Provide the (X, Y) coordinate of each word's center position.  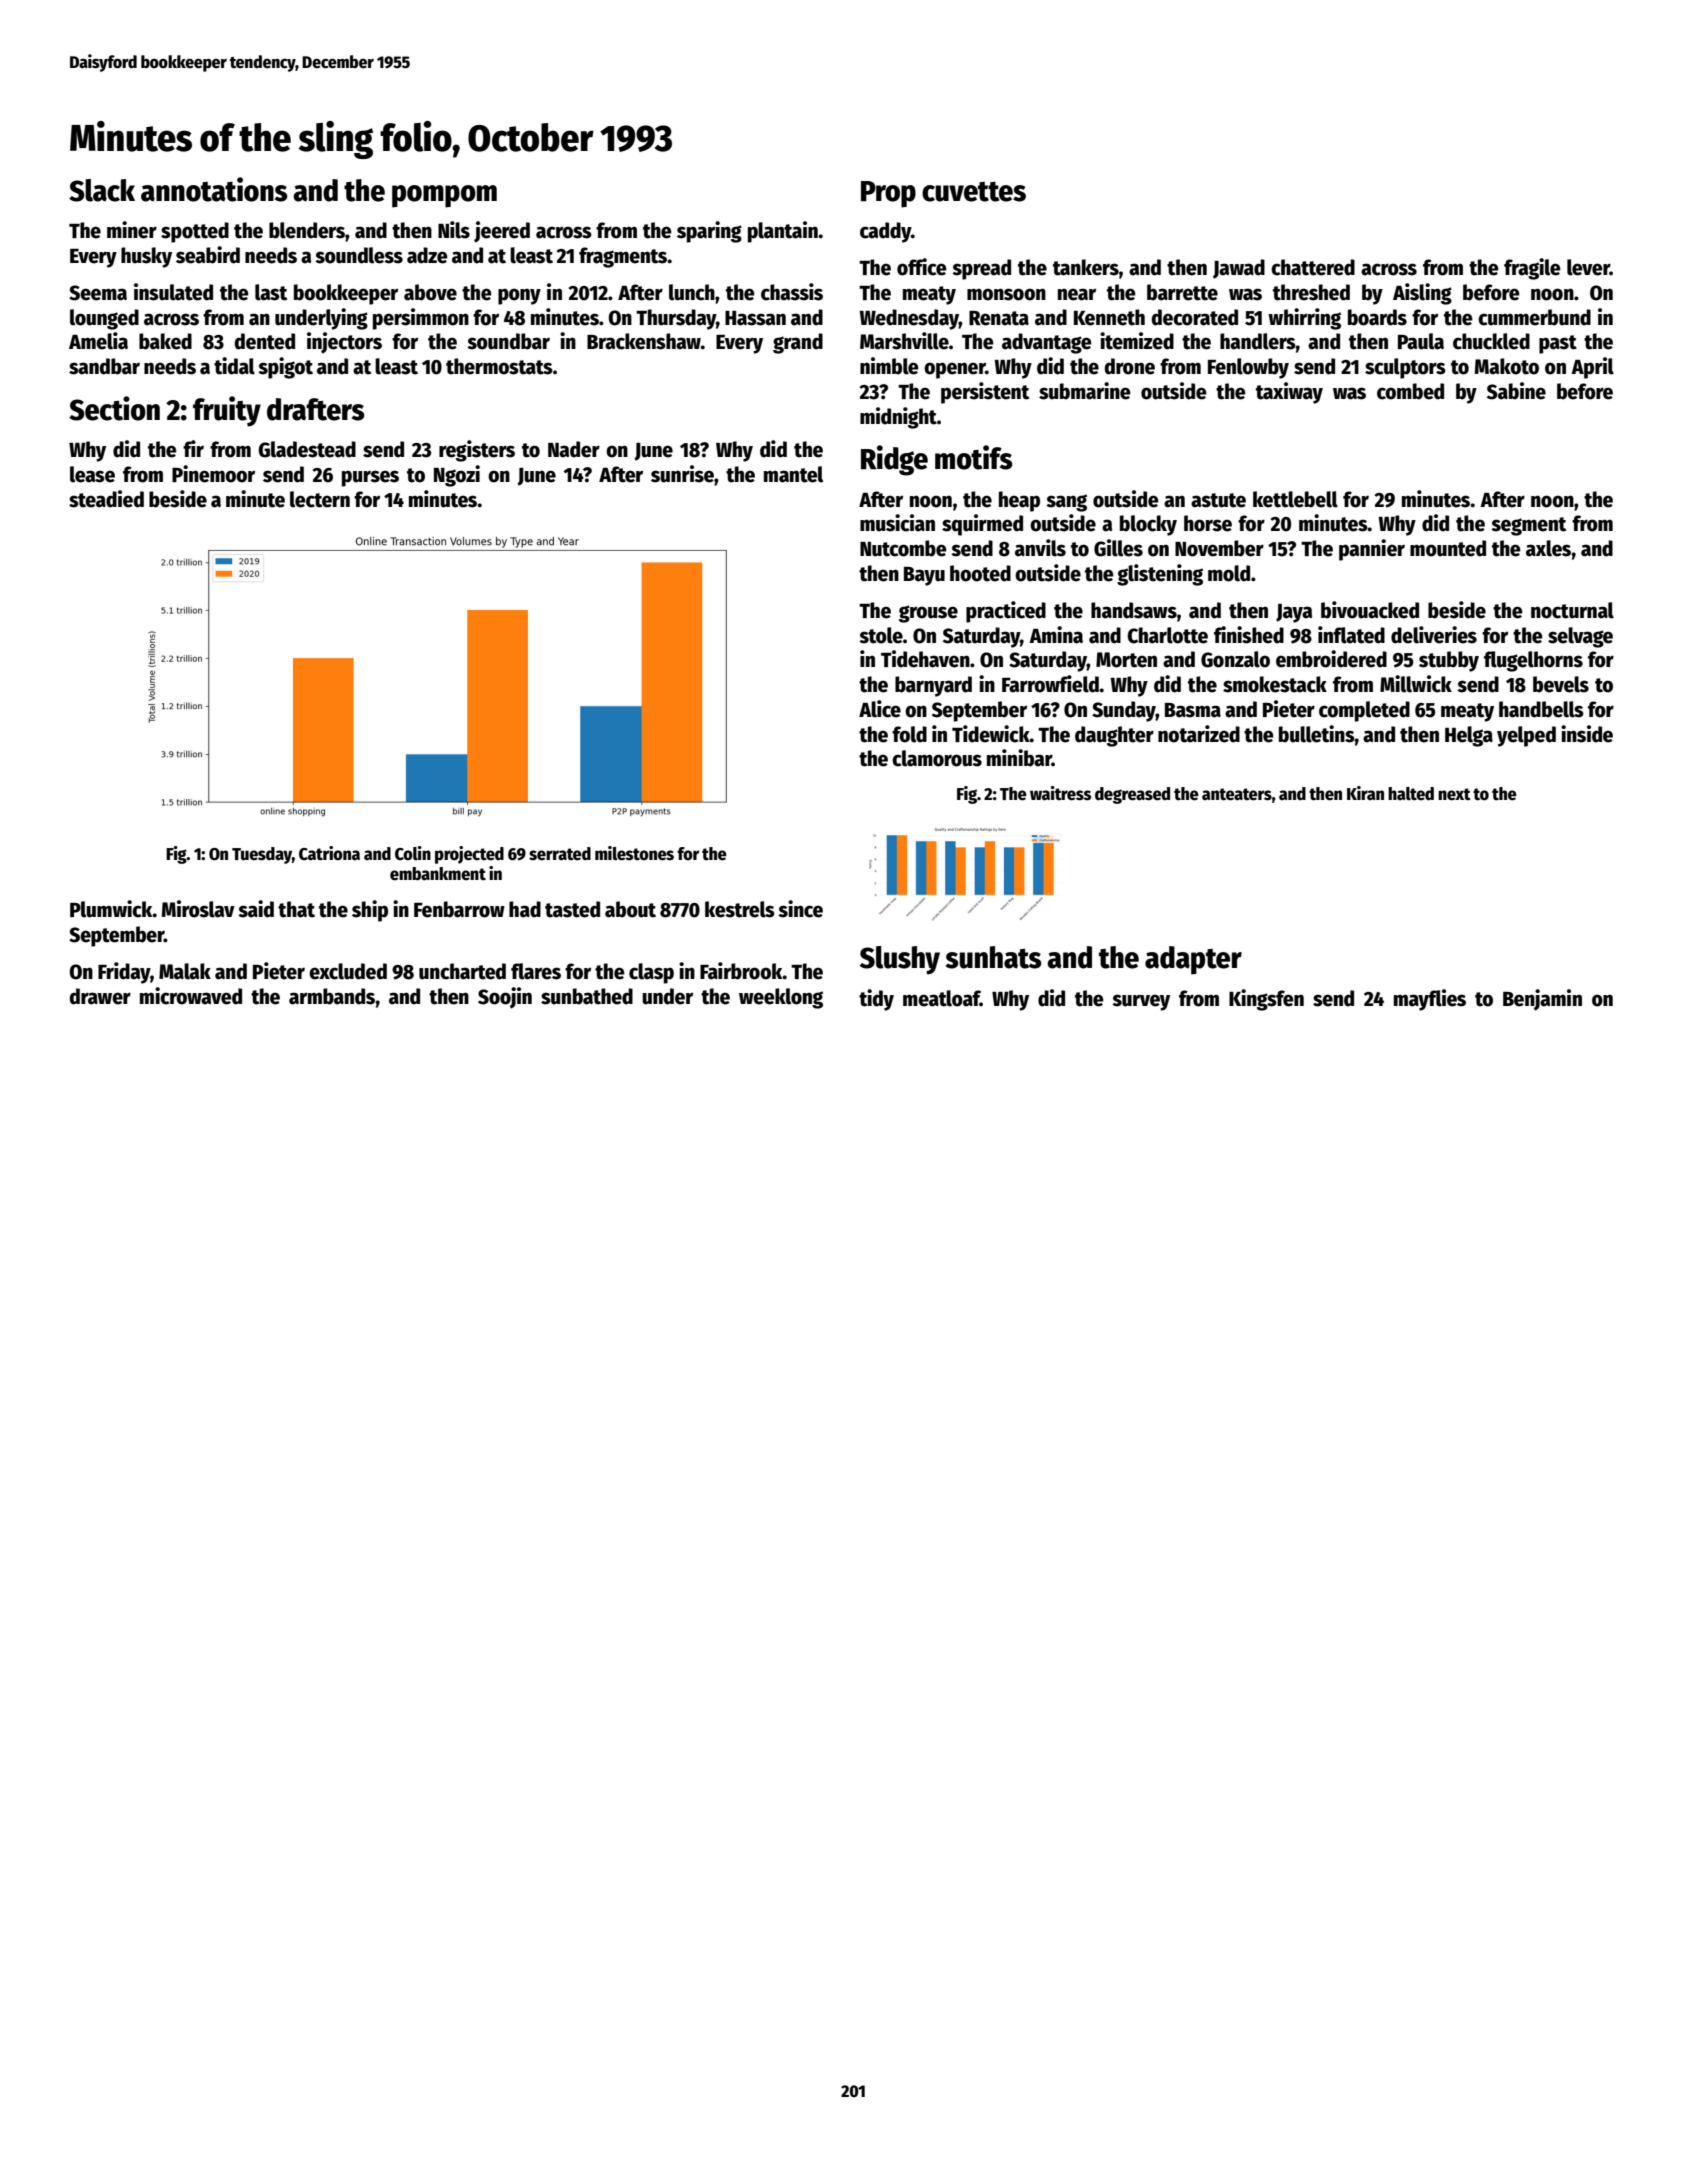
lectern (320, 499)
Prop (888, 194)
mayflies (1430, 1000)
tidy (876, 1000)
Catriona (329, 853)
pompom (444, 196)
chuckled (1491, 341)
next (1454, 794)
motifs (974, 457)
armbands (332, 996)
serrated (560, 854)
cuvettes (974, 192)
